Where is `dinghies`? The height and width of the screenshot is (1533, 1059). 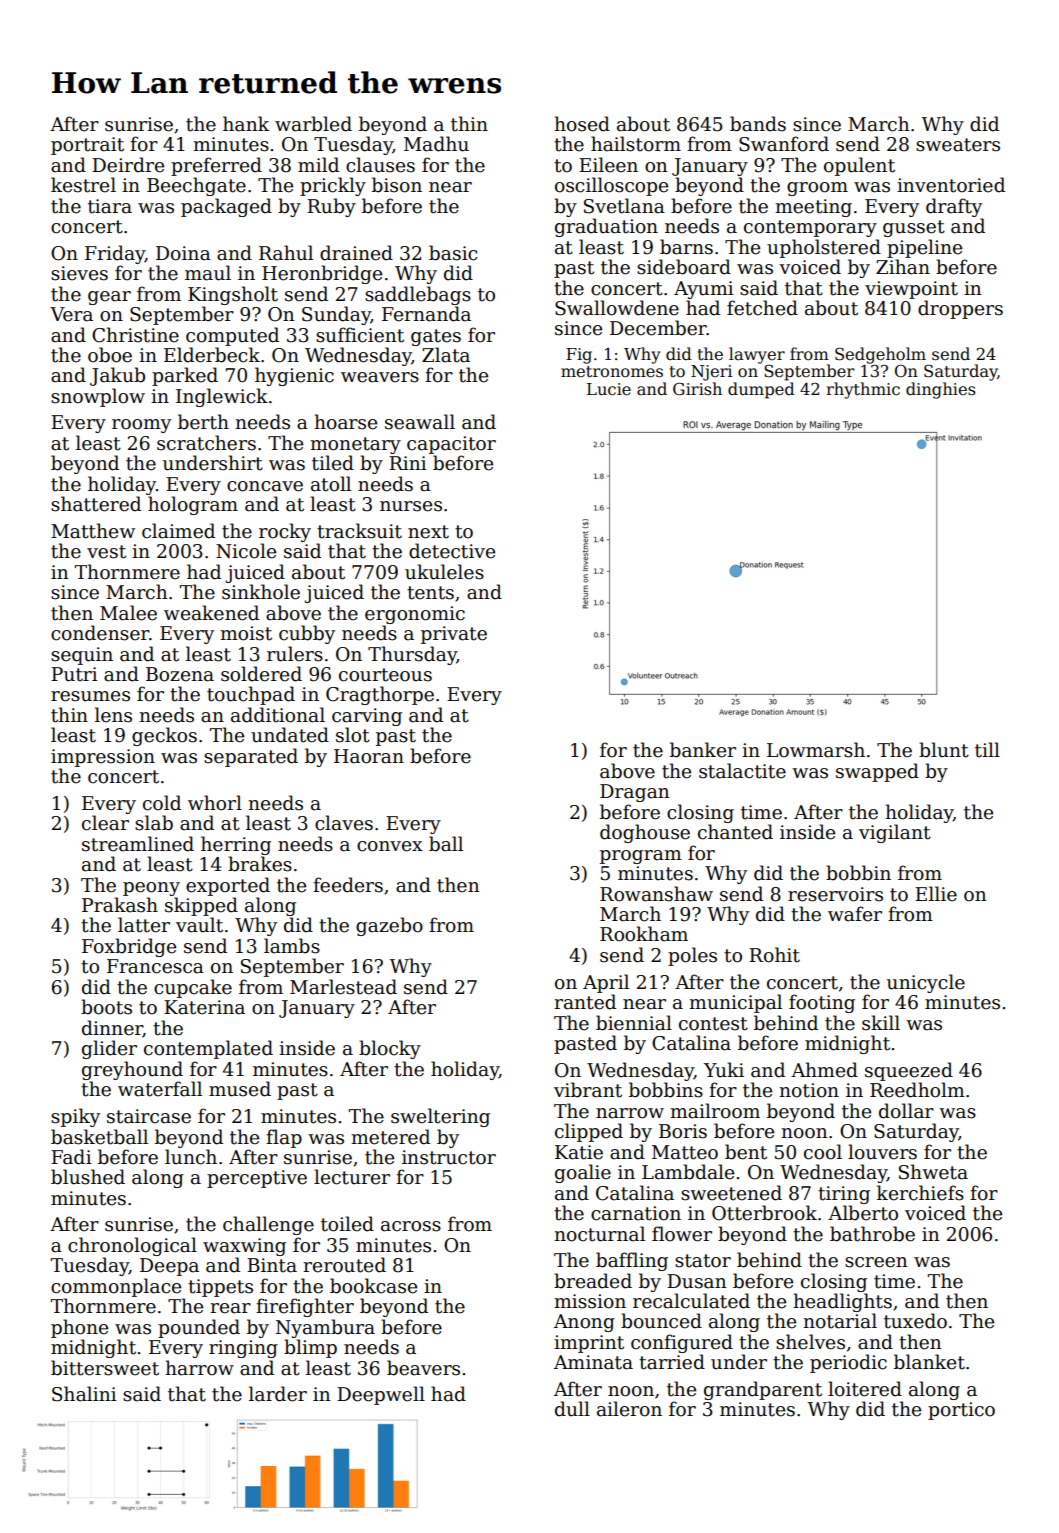
dinghies is located at coordinates (941, 390).
